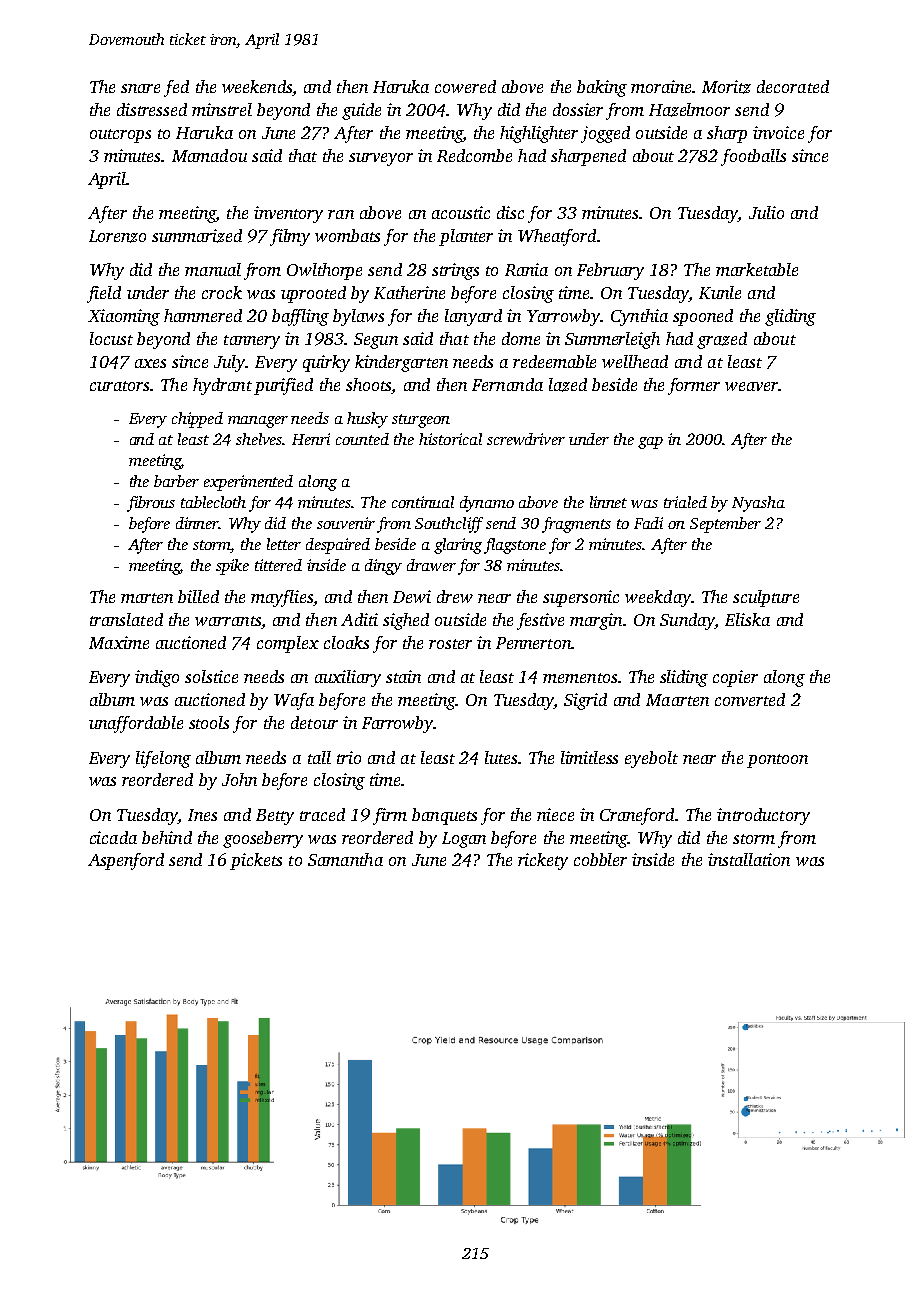  What do you see at coordinates (465, 86) in the document?
I see `cowered` at bounding box center [465, 86].
